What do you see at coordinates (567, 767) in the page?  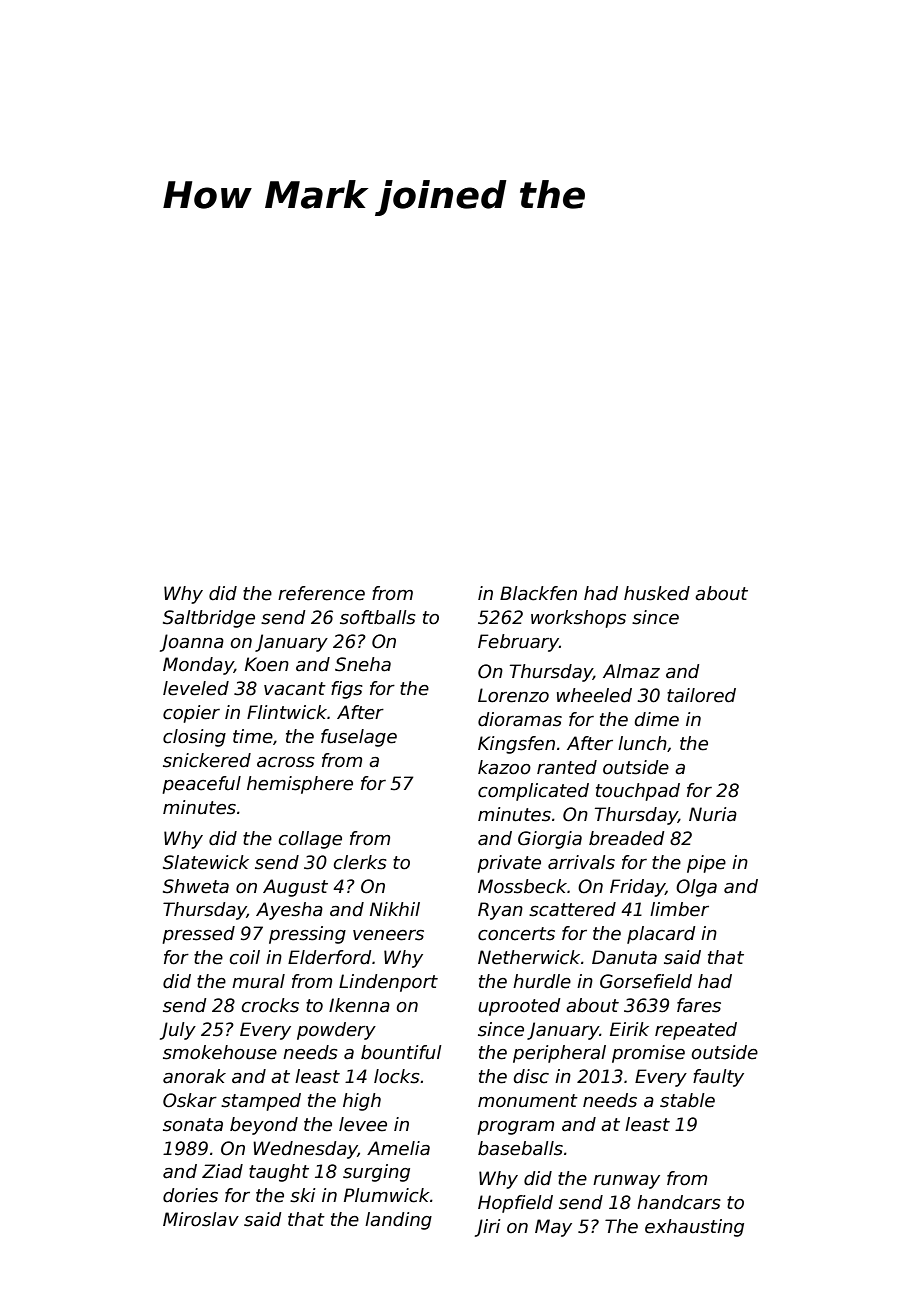 I see `ranted` at bounding box center [567, 767].
